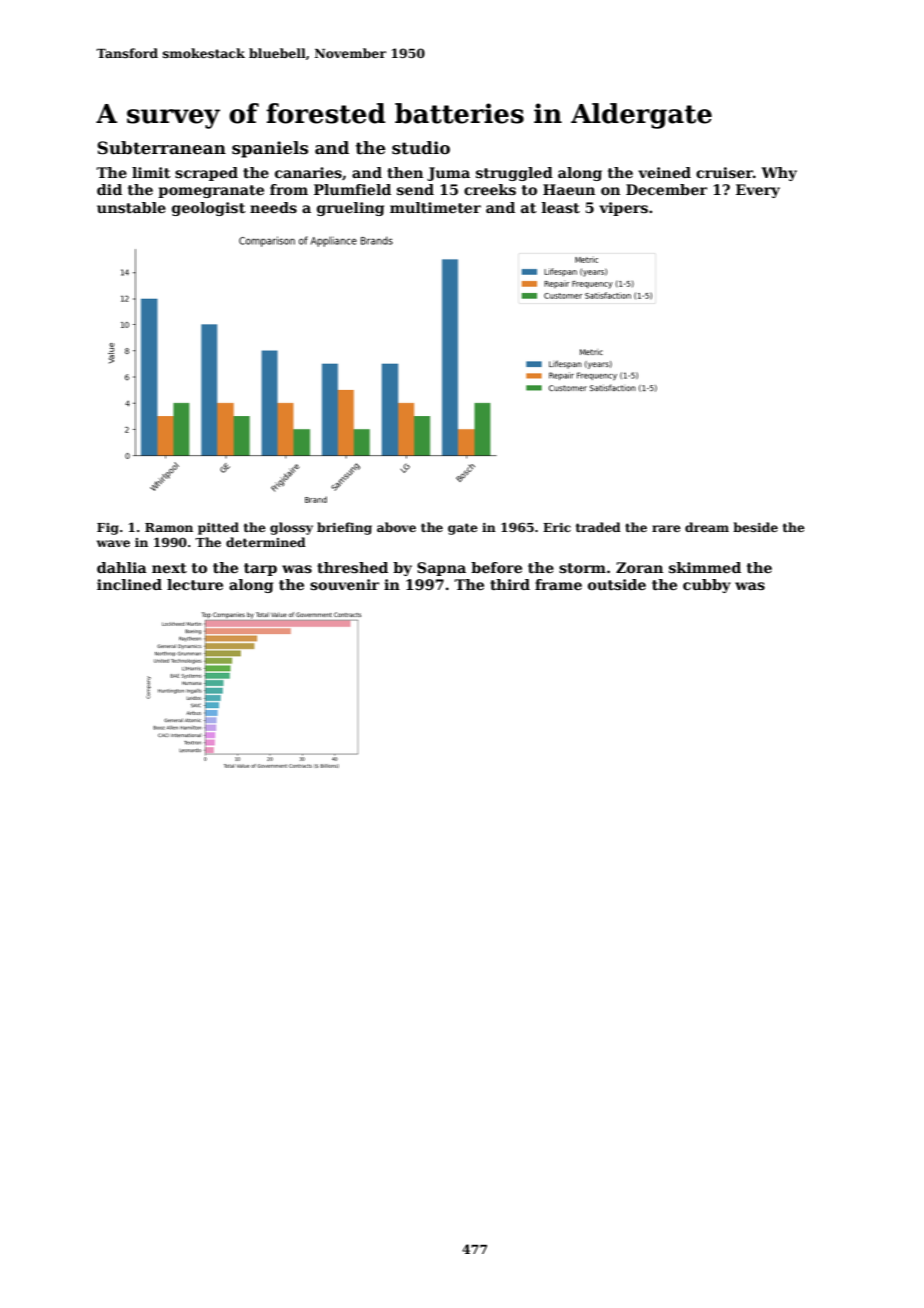 The height and width of the screenshot is (1308, 924). What do you see at coordinates (169, 527) in the screenshot?
I see `Ramon` at bounding box center [169, 527].
